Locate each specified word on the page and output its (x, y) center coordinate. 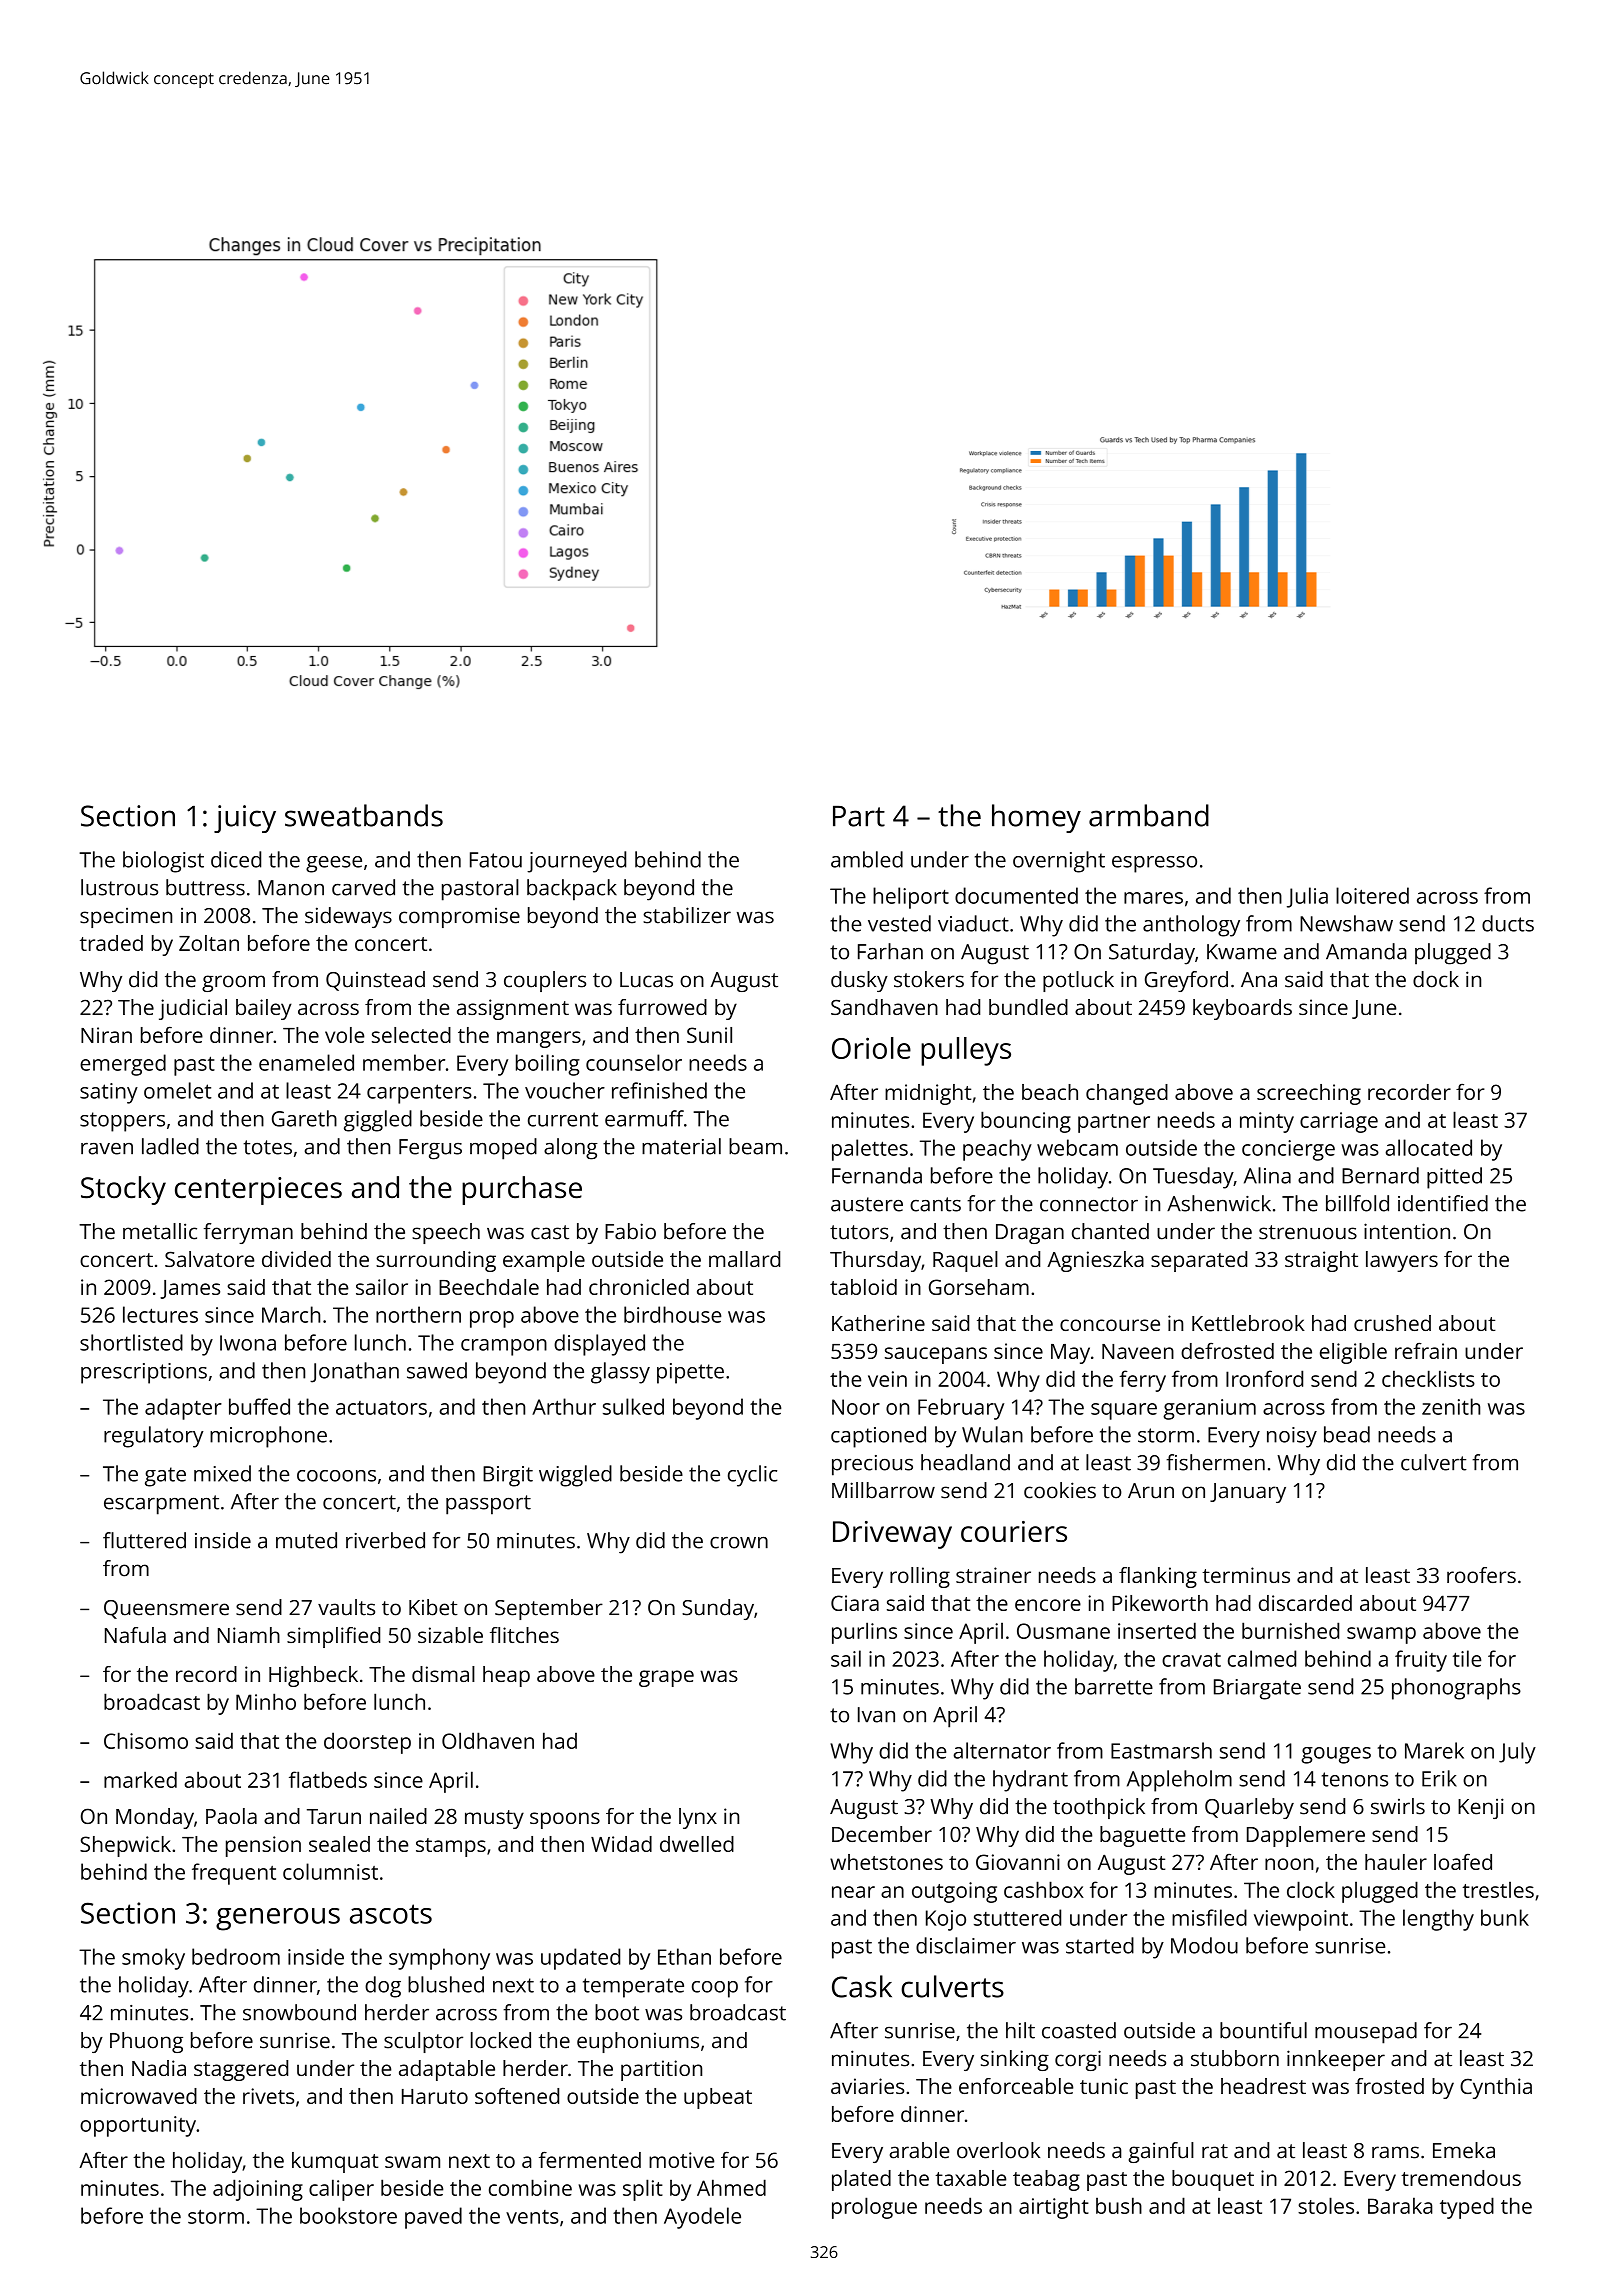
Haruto (435, 2096)
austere (867, 1204)
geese (334, 864)
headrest (1263, 2086)
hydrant (1030, 1781)
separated (1199, 1261)
